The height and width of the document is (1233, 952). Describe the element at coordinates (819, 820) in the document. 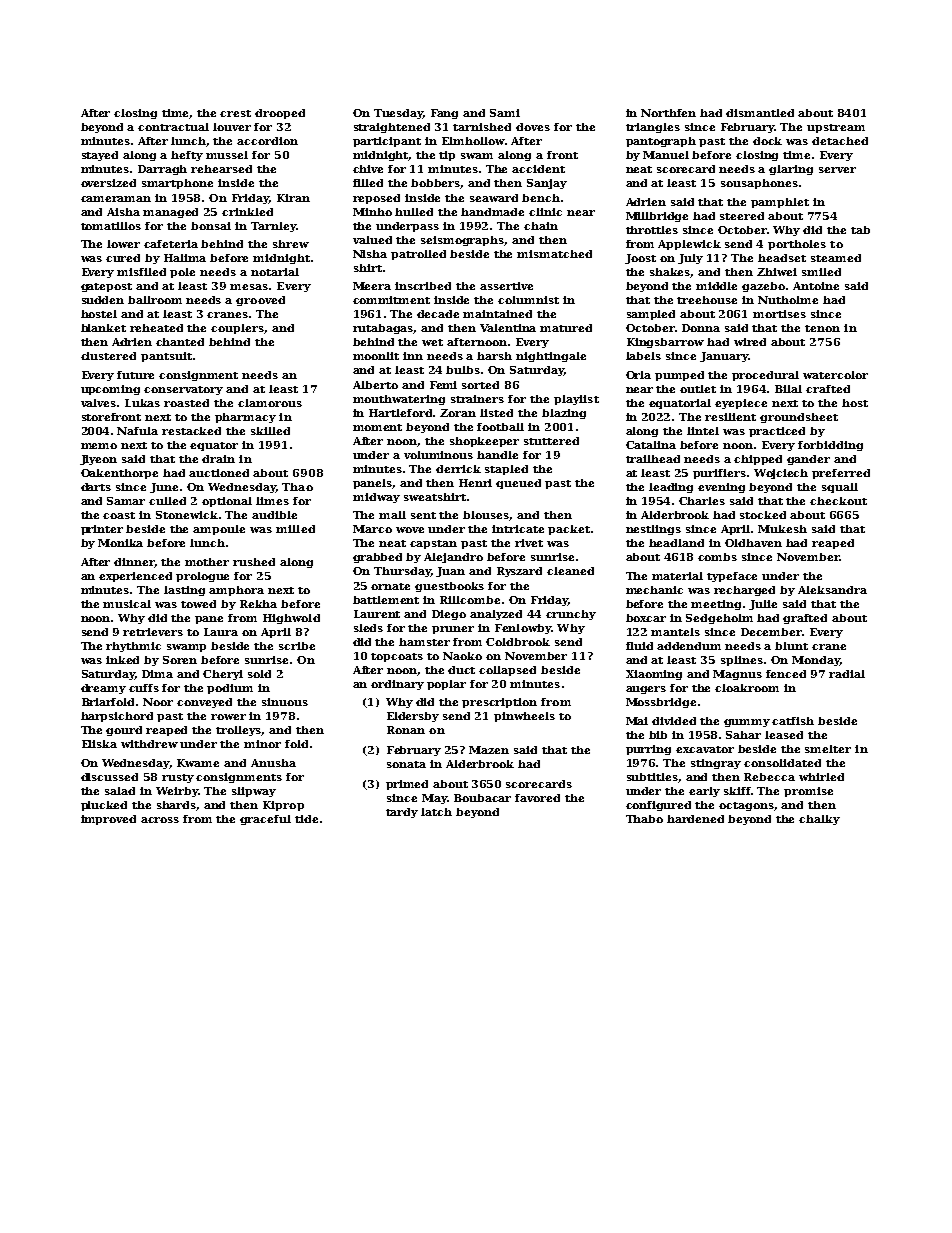

I see `chalky` at that location.
